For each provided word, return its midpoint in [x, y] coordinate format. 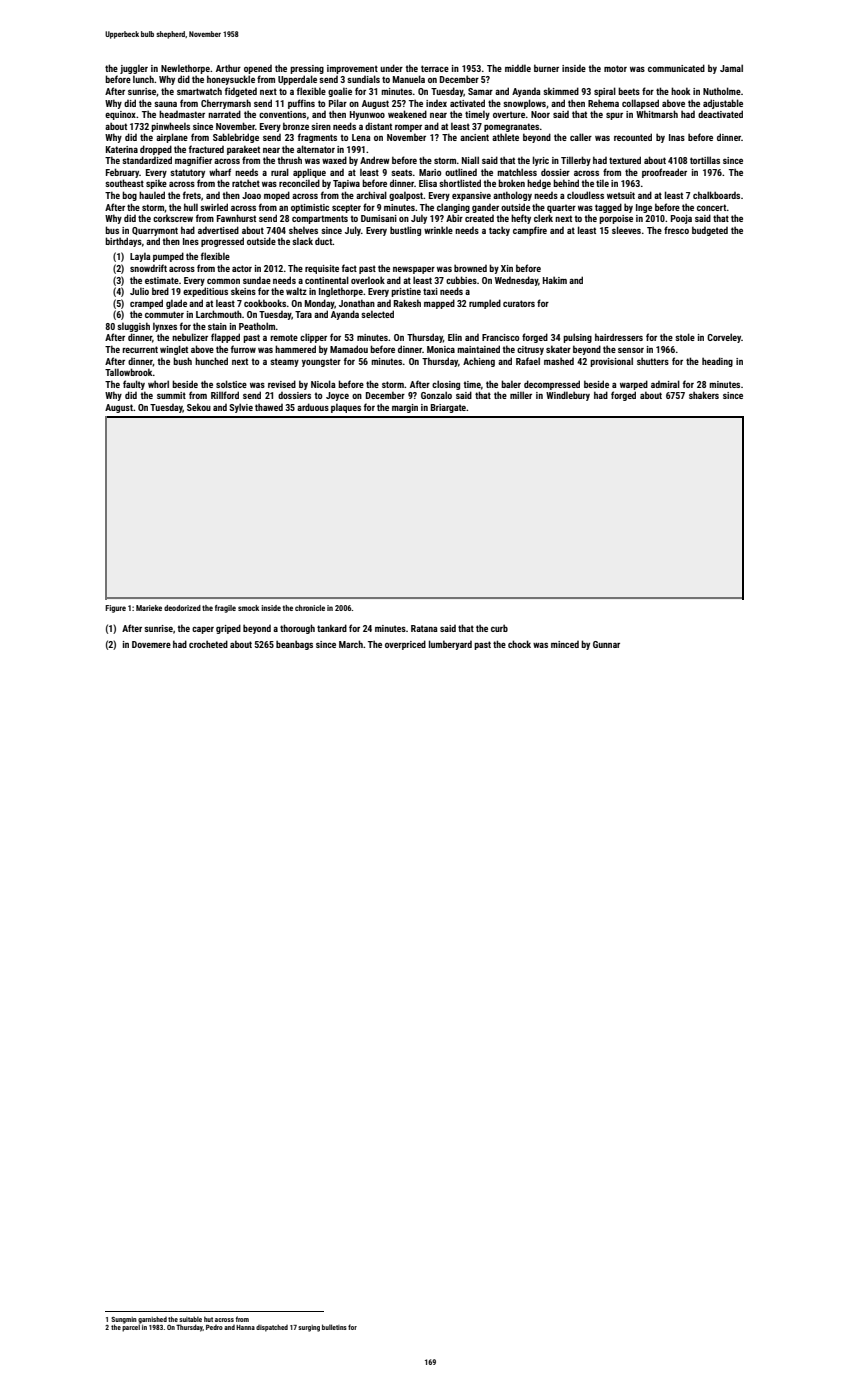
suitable [190, 1319]
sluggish [133, 327]
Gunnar [606, 644]
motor [615, 68]
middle [518, 68]
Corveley [724, 338]
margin [405, 408]
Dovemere [151, 644]
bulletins [334, 1327]
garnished [152, 1320]
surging [309, 1328]
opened [258, 69]
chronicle [310, 608]
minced [565, 644]
